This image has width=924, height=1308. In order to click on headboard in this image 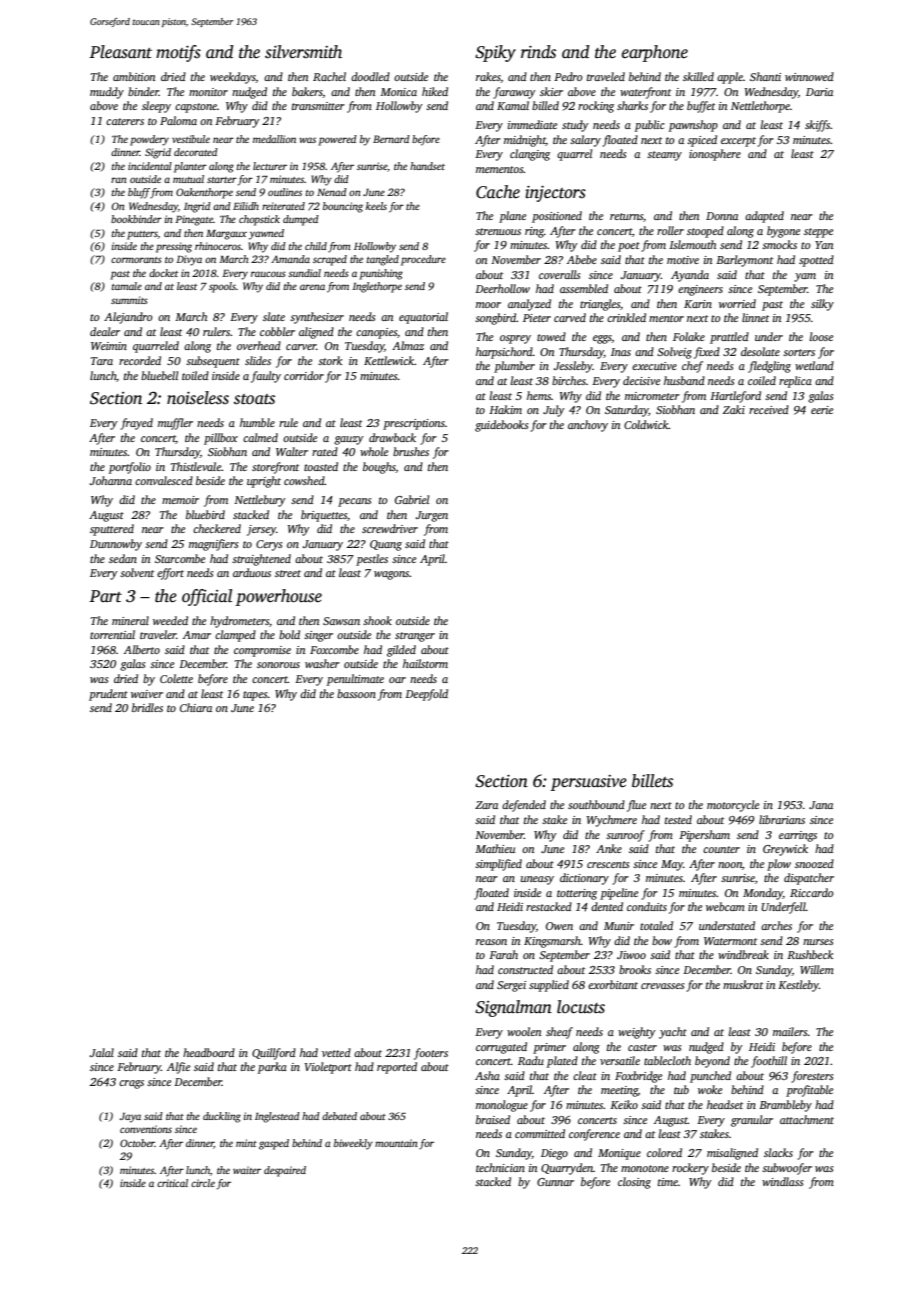, I will do `click(209, 1052)`.
